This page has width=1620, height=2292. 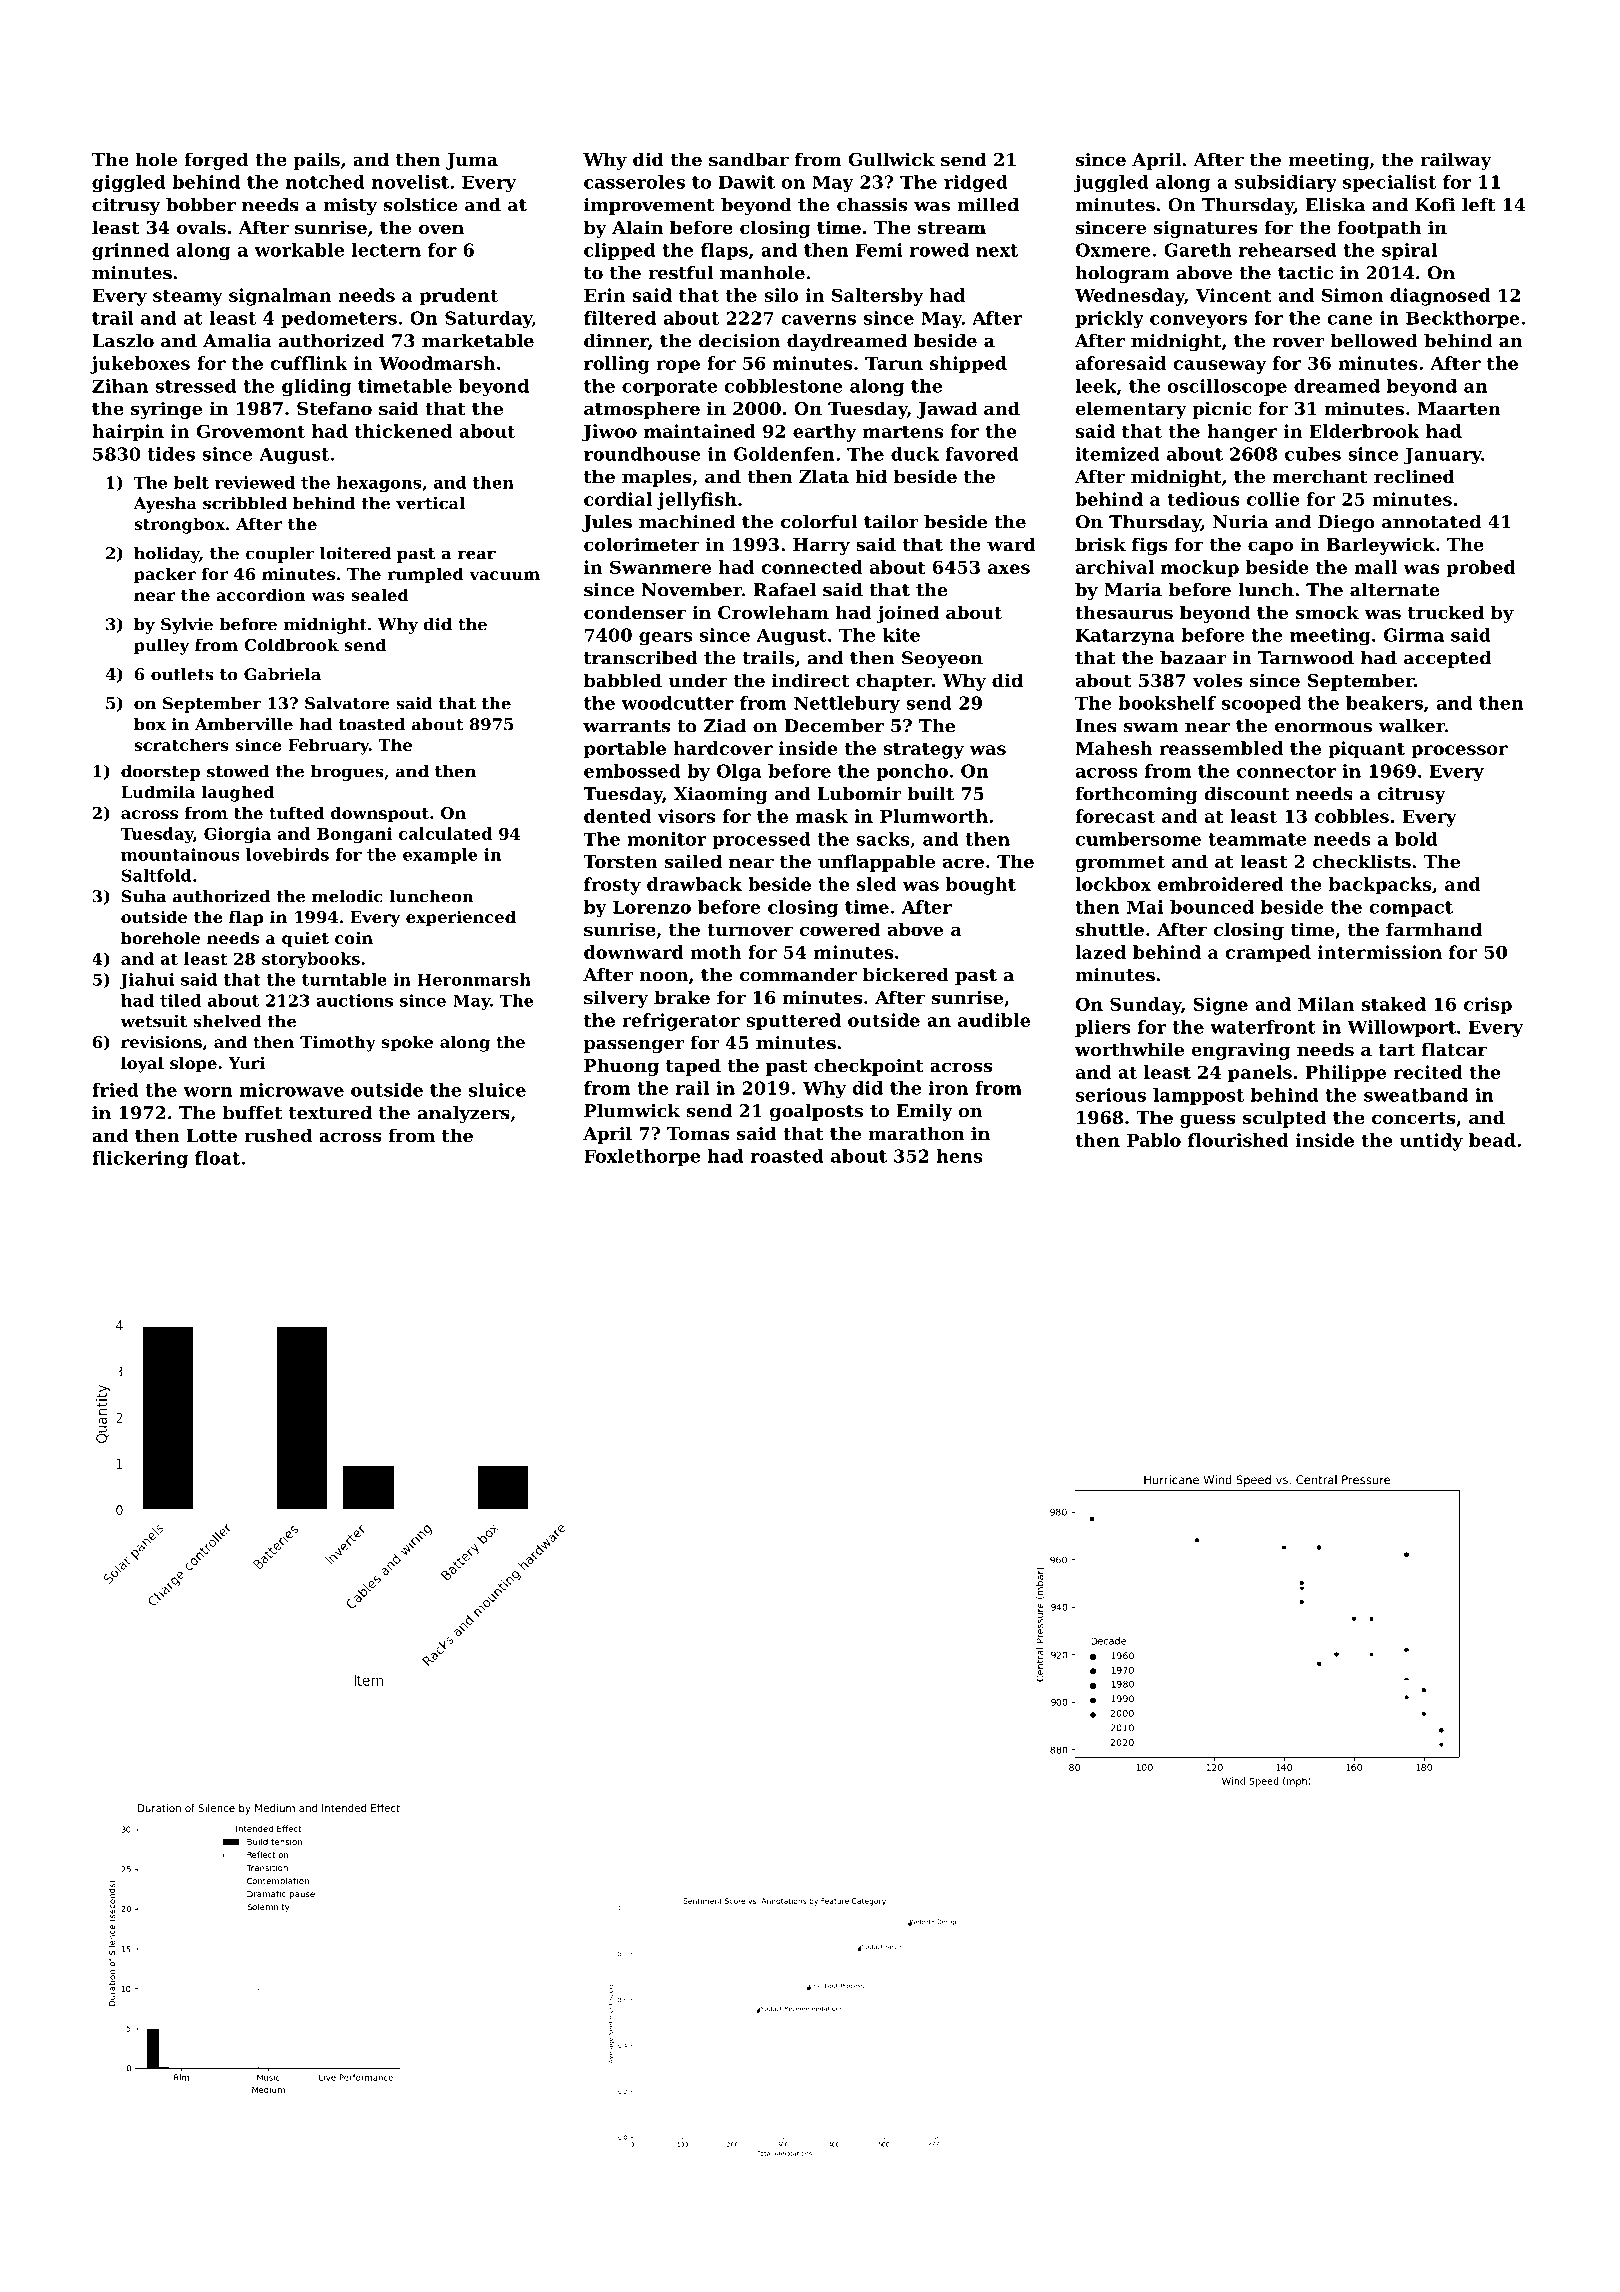 I want to click on shuttle, so click(x=1110, y=929).
